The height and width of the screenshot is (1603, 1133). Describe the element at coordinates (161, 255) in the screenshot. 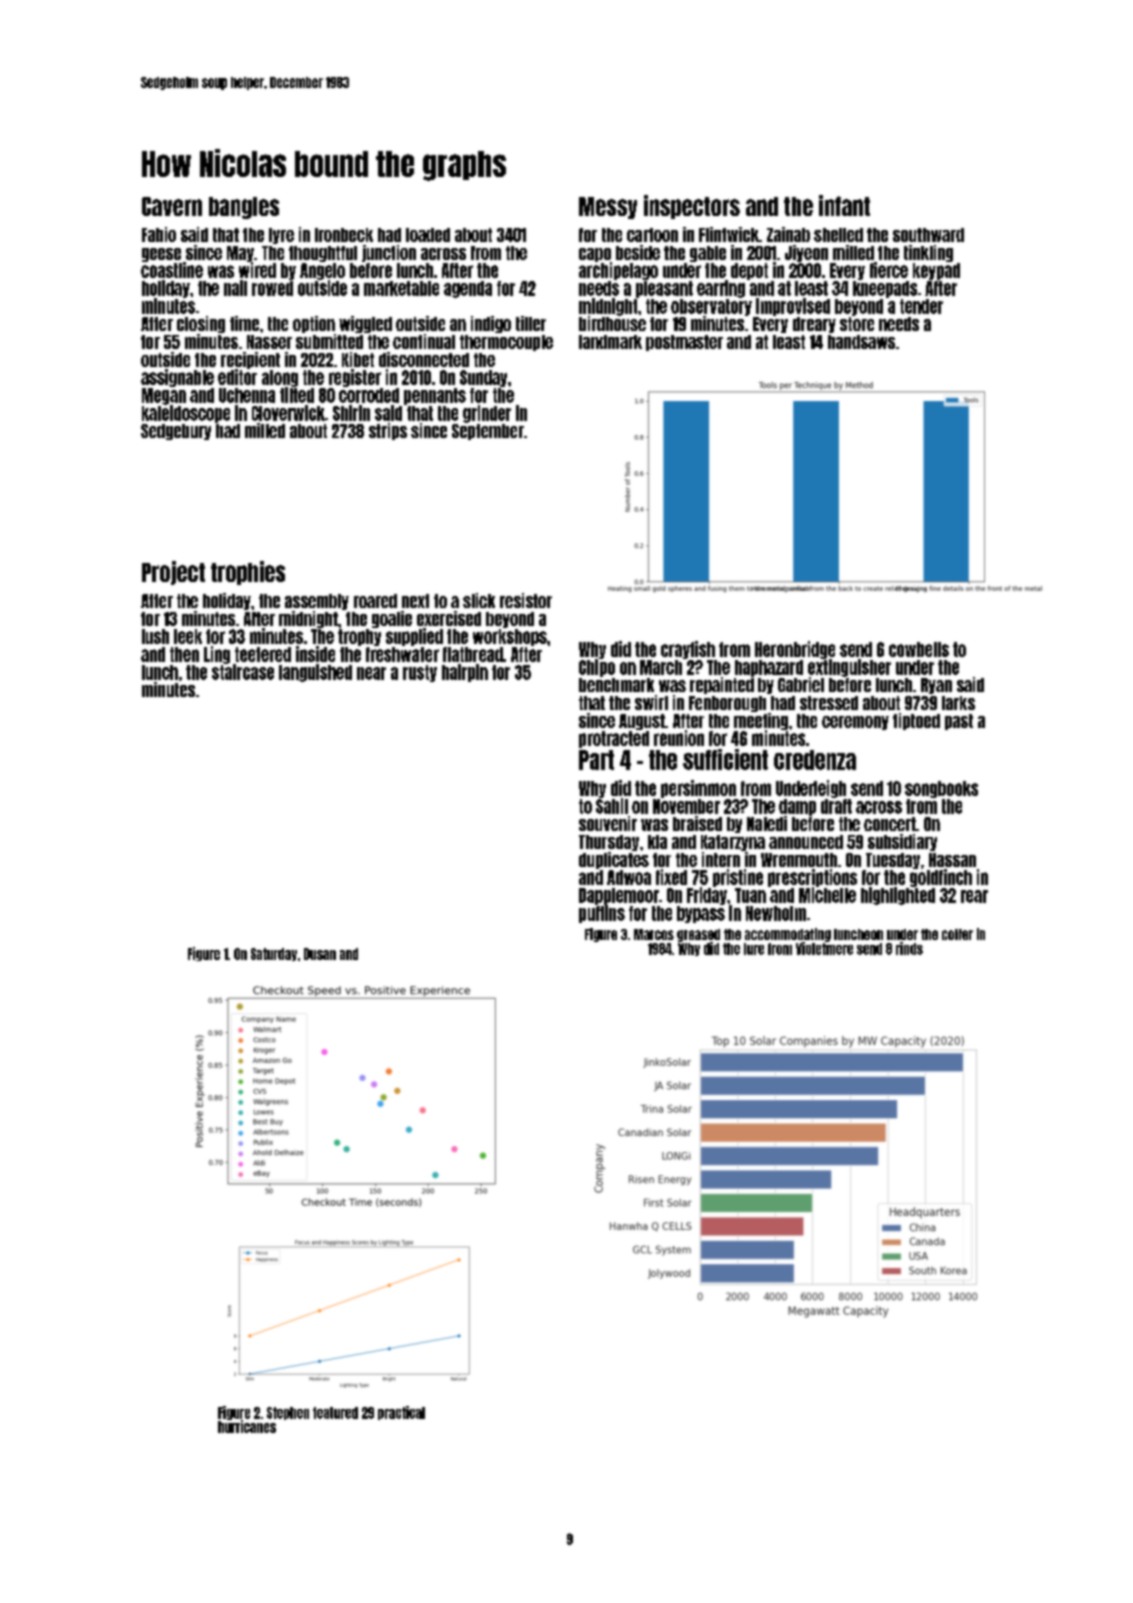

I see `geese` at that location.
